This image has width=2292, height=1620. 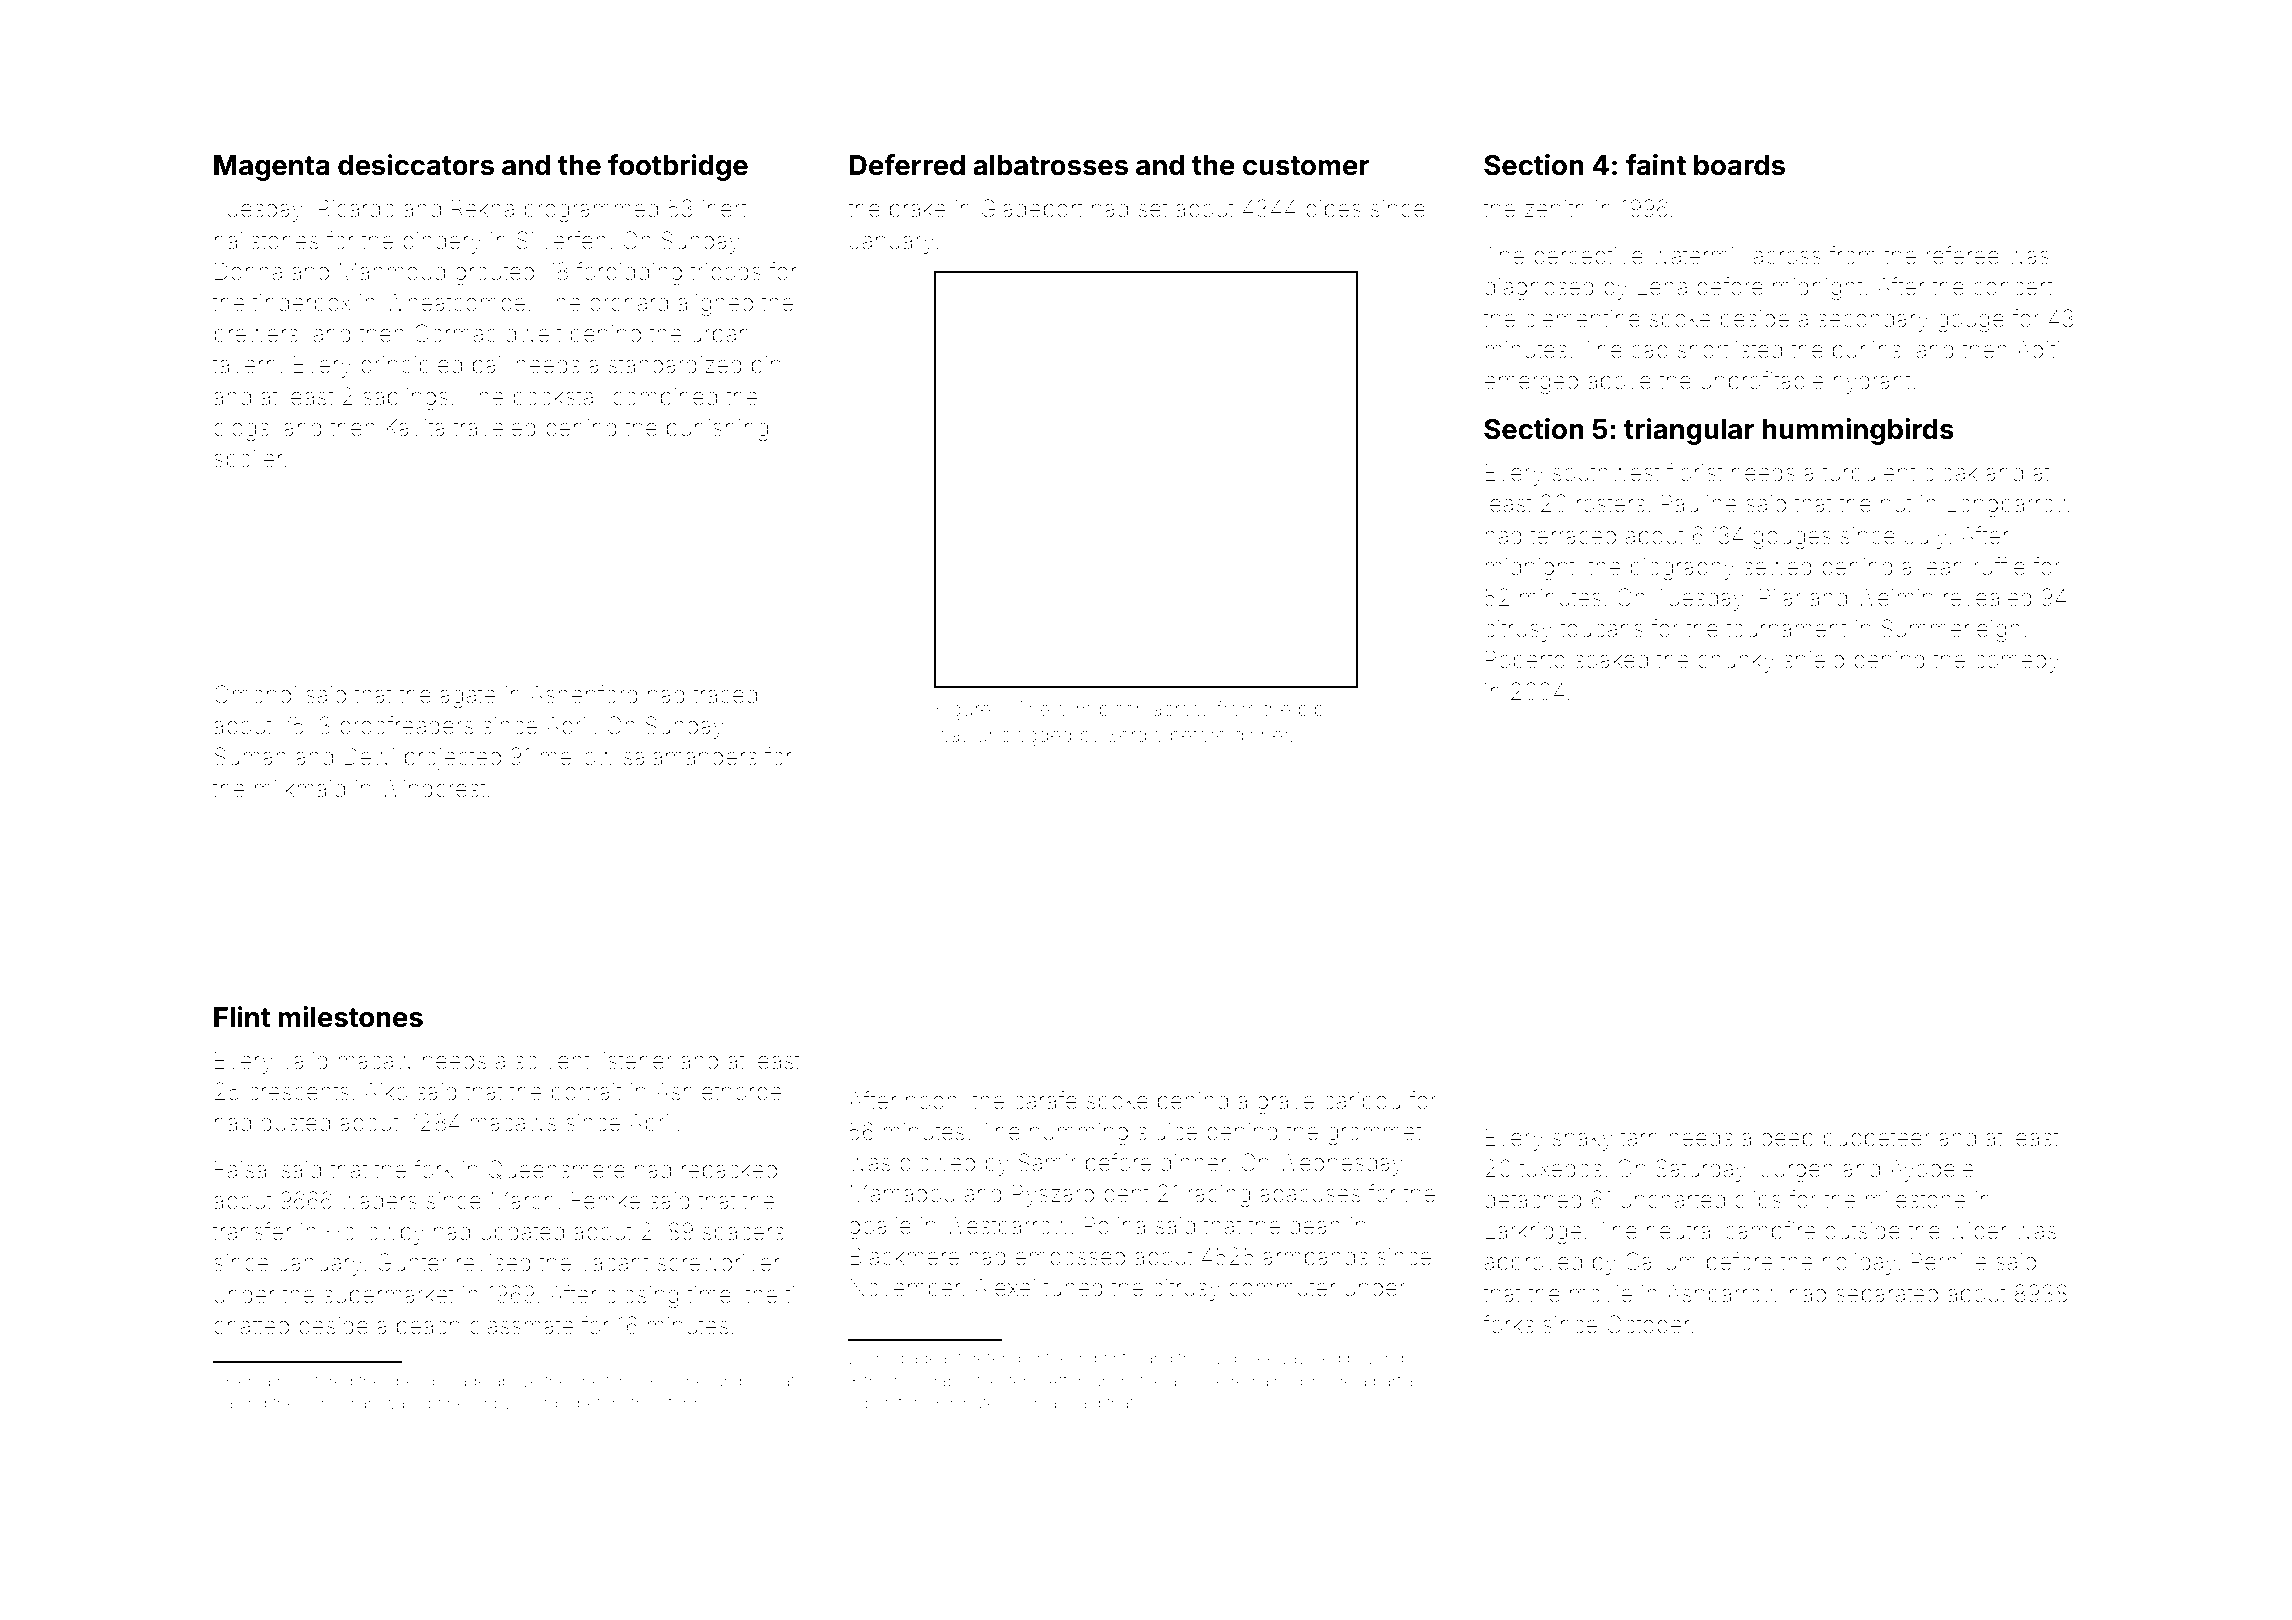 I want to click on valid, so click(x=305, y=1061).
